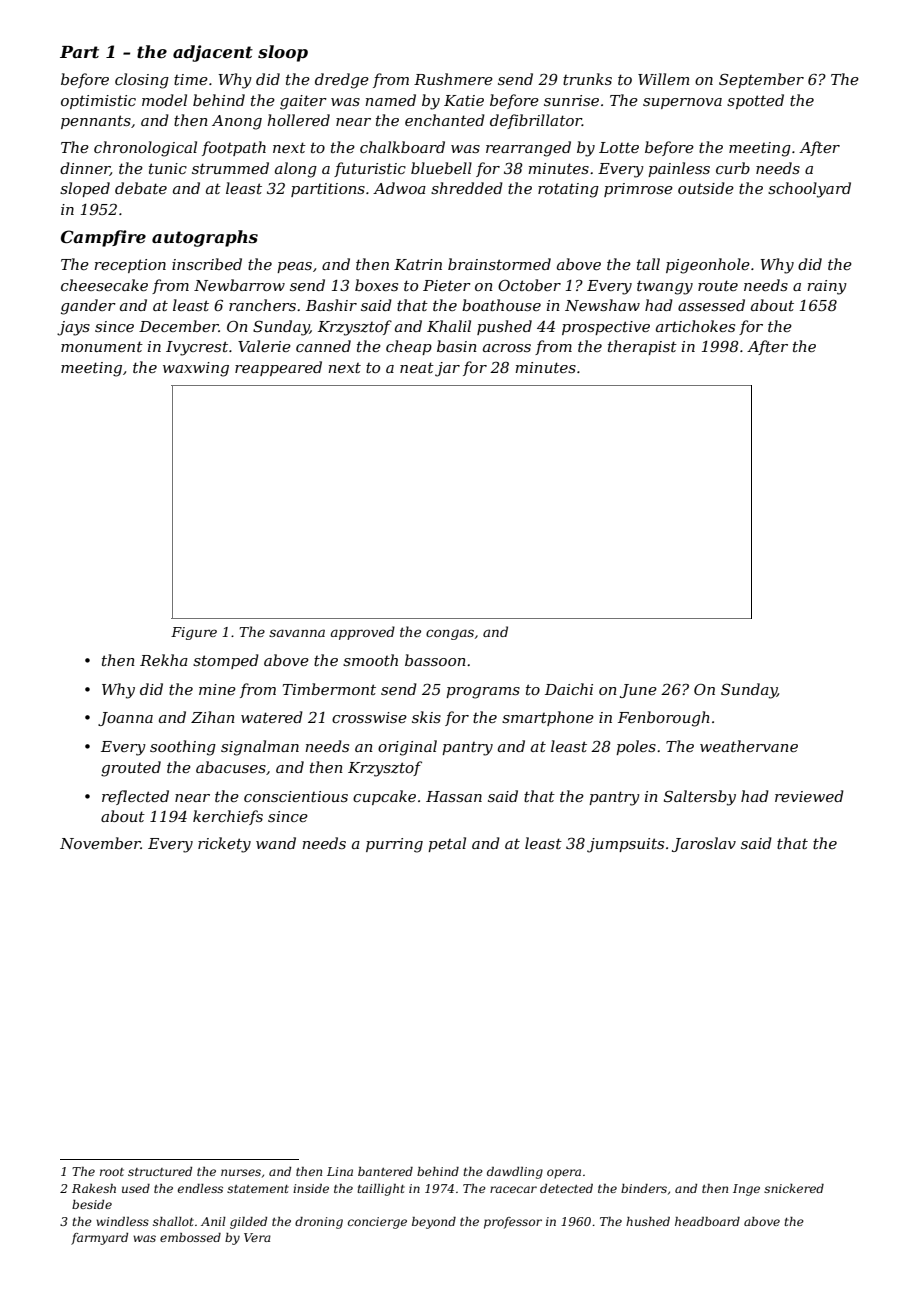  Describe the element at coordinates (394, 845) in the page. I see `purring` at that location.
